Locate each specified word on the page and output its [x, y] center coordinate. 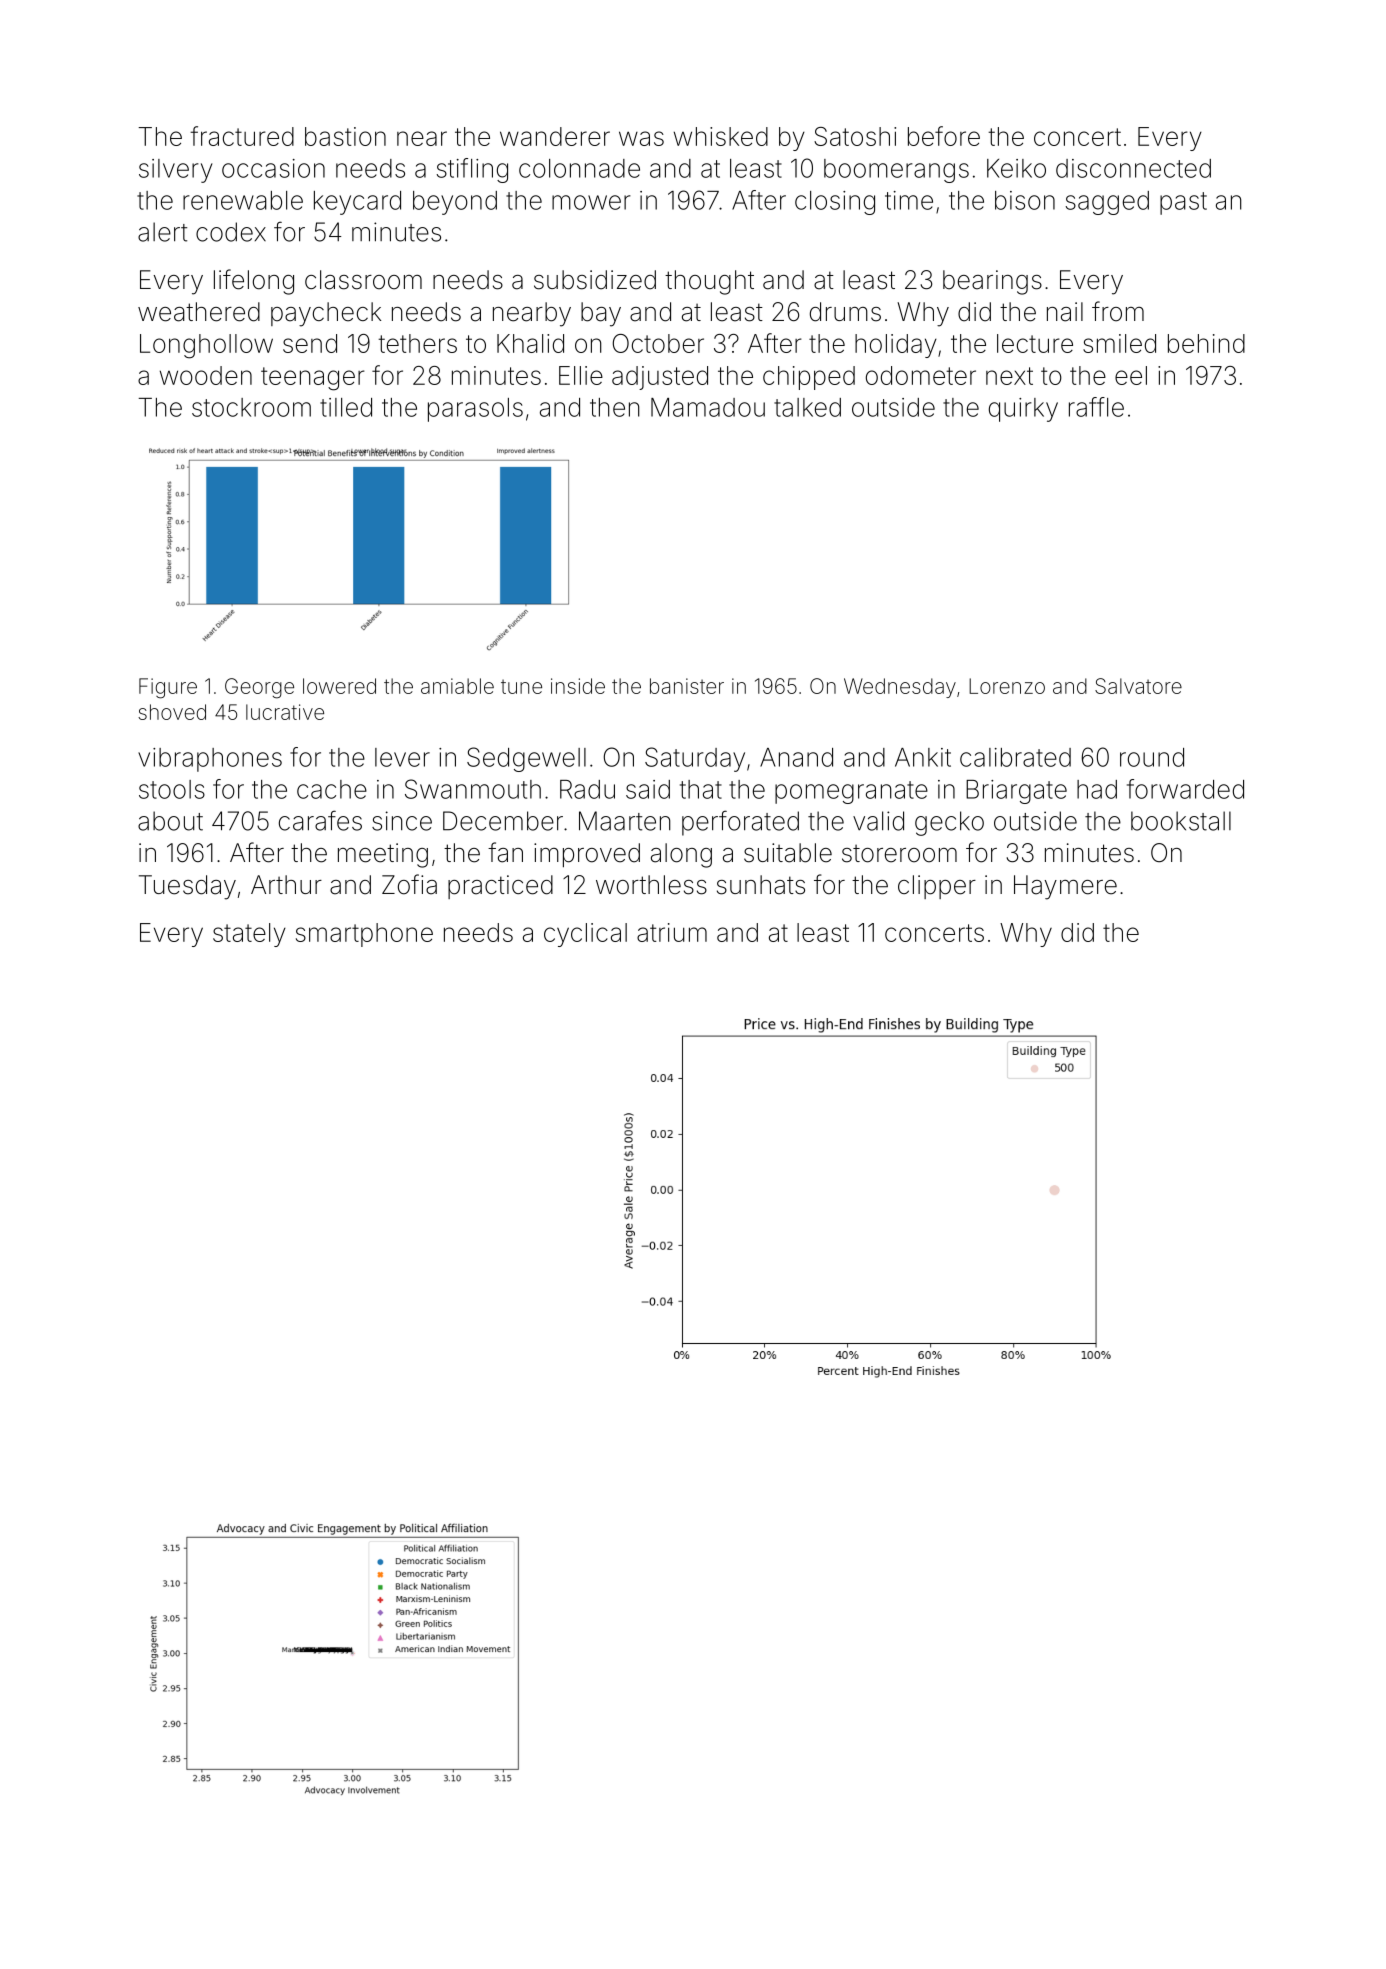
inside [578, 686]
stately [249, 935]
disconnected [1133, 168]
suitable [788, 853]
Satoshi [855, 136]
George [259, 688]
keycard [357, 203]
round [1152, 757]
